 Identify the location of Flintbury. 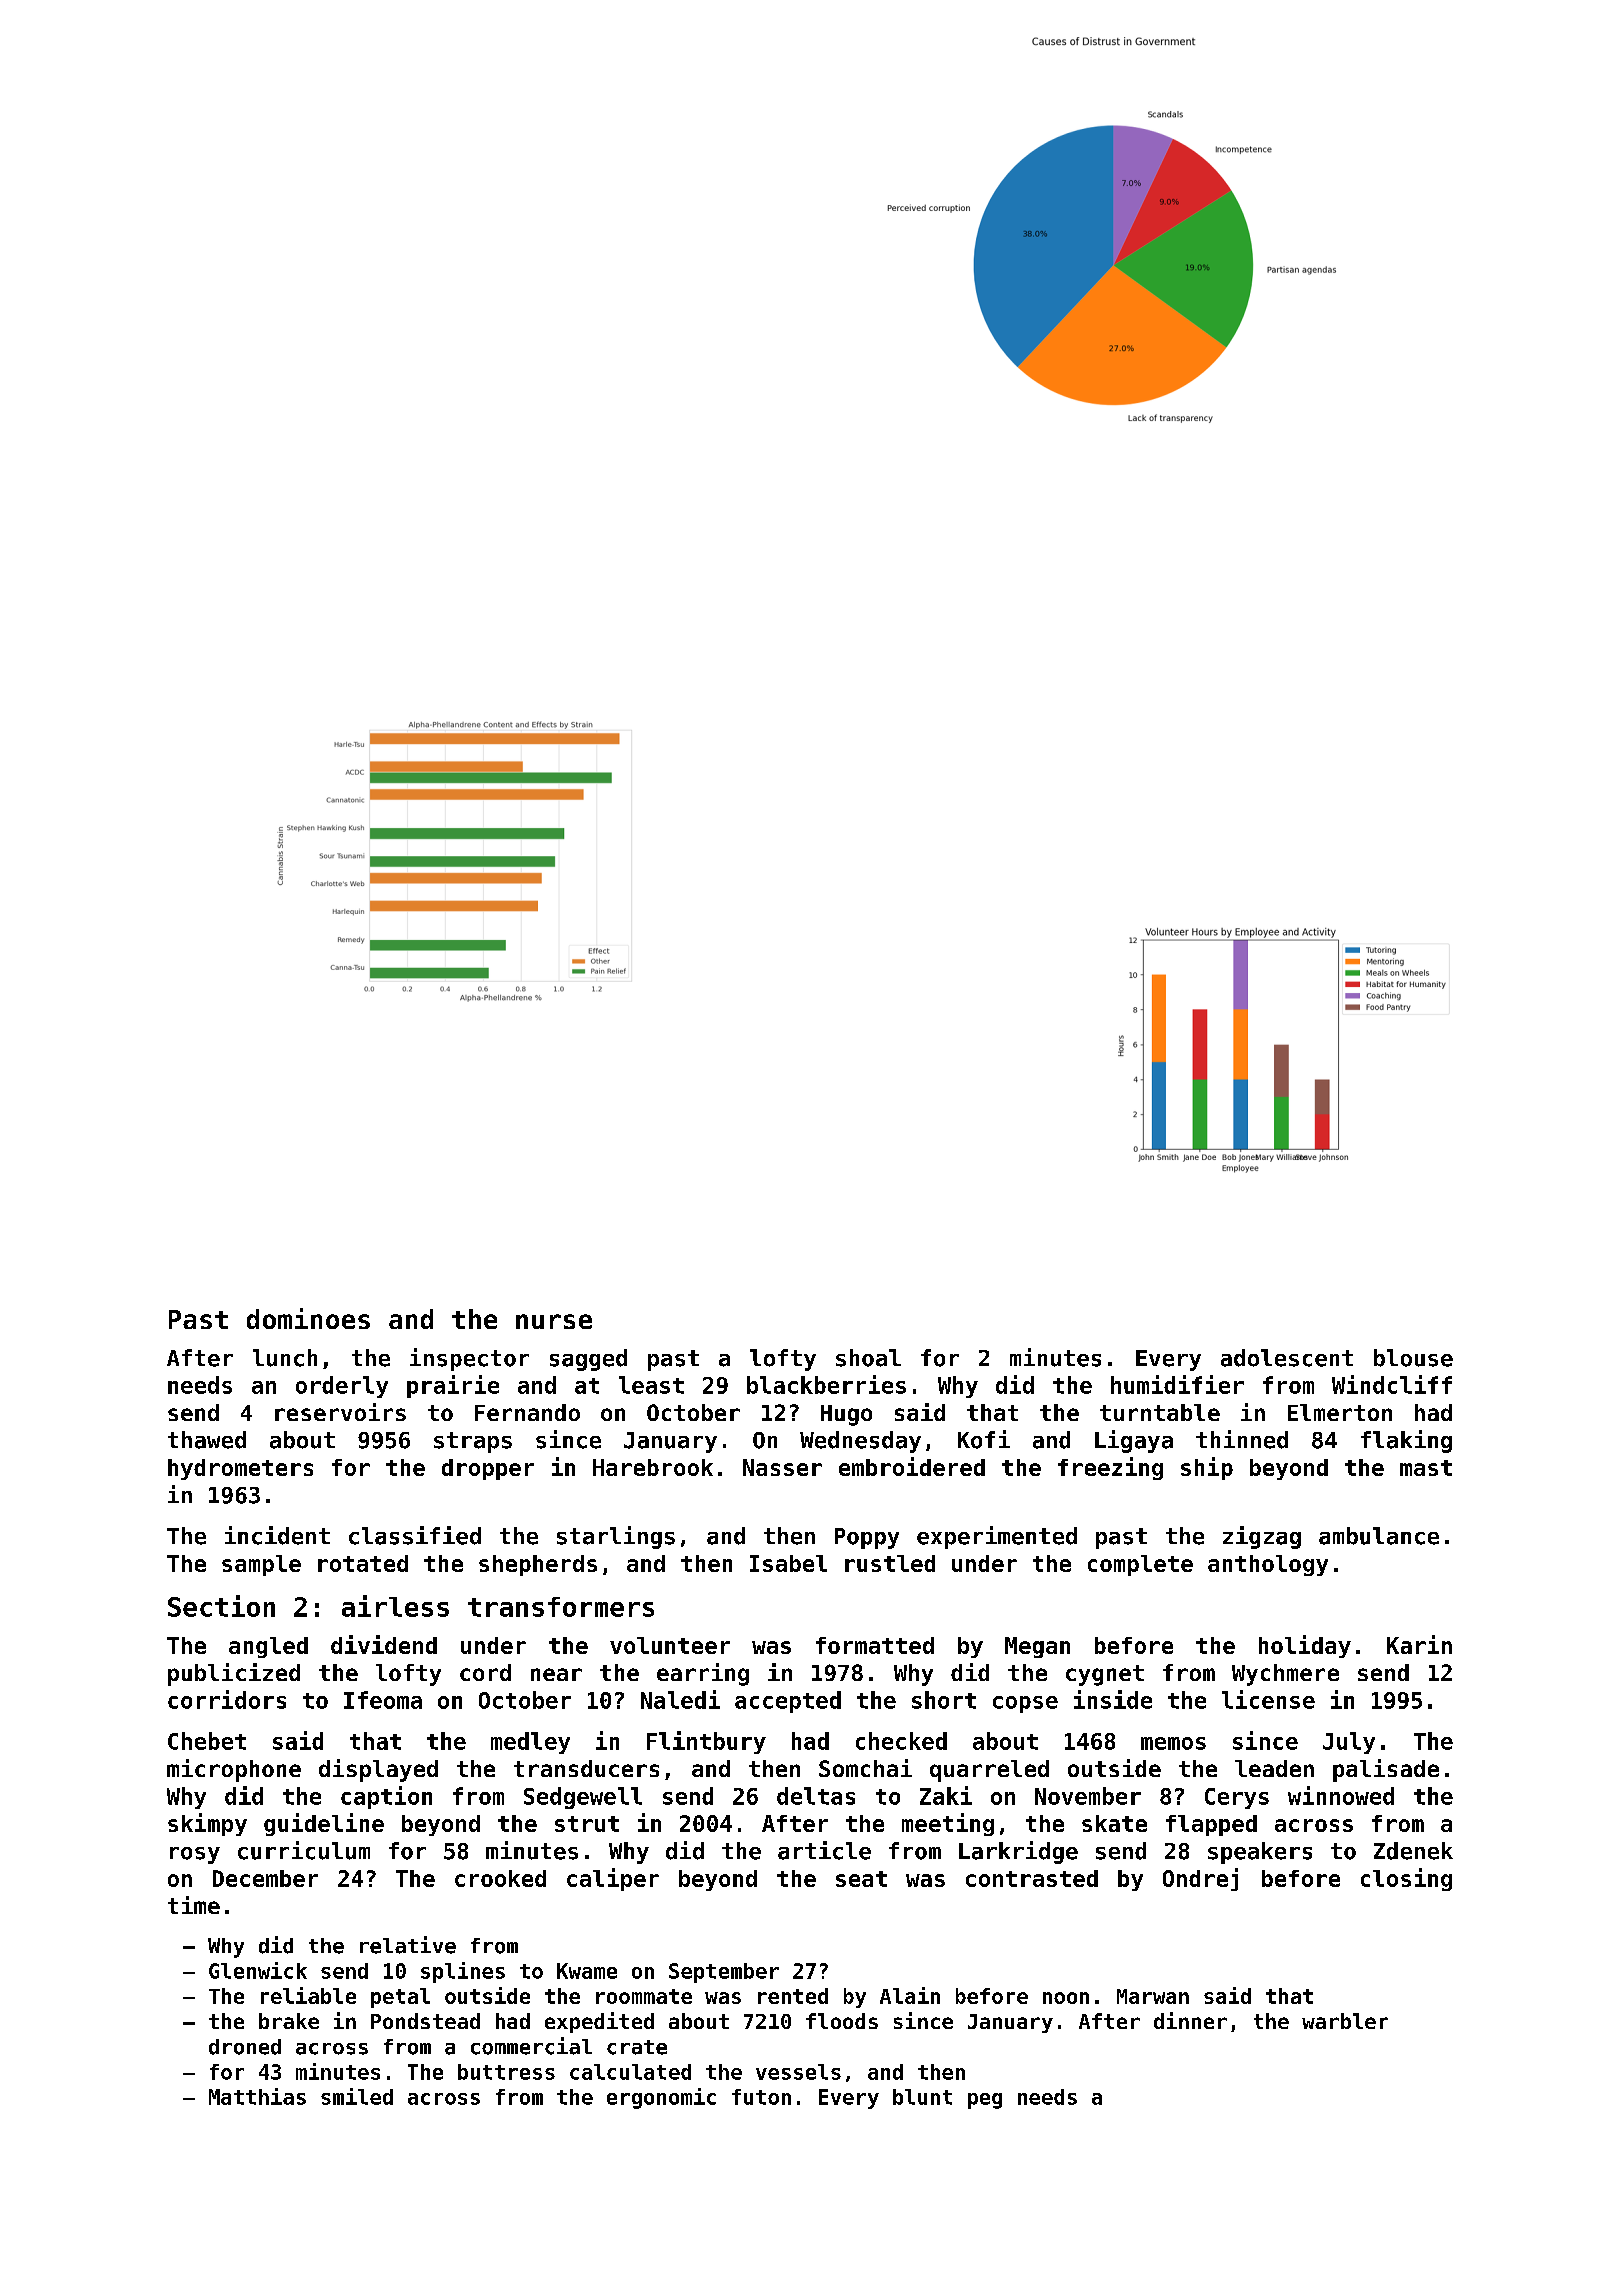
(706, 1742).
